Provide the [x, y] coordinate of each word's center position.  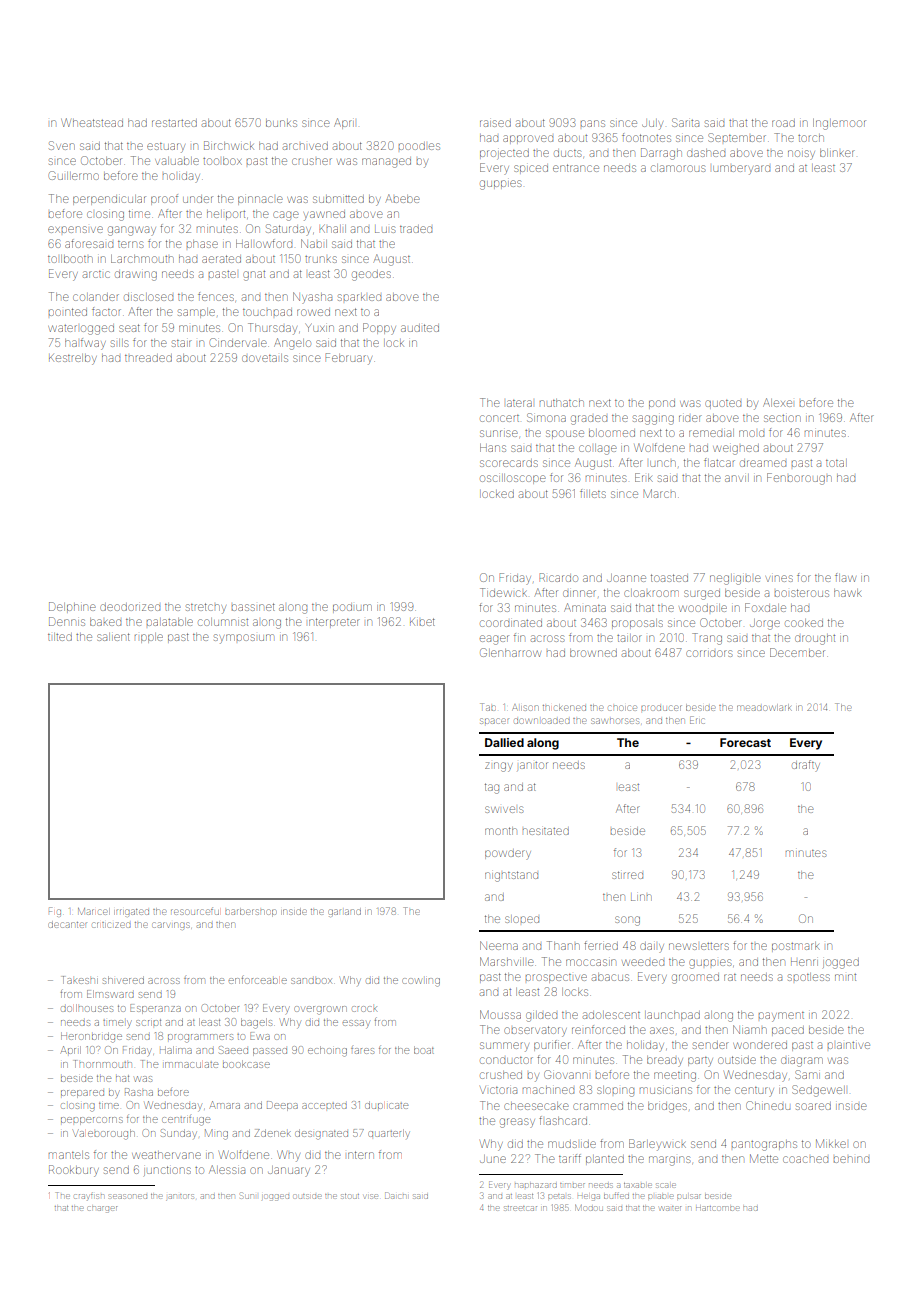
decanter [68, 924]
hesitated [546, 831]
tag [492, 788]
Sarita [685, 122]
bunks [281, 123]
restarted [174, 123]
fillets [593, 493]
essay [356, 1024]
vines [779, 578]
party [700, 1062]
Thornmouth [103, 1064]
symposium [243, 639]
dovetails [265, 358]
